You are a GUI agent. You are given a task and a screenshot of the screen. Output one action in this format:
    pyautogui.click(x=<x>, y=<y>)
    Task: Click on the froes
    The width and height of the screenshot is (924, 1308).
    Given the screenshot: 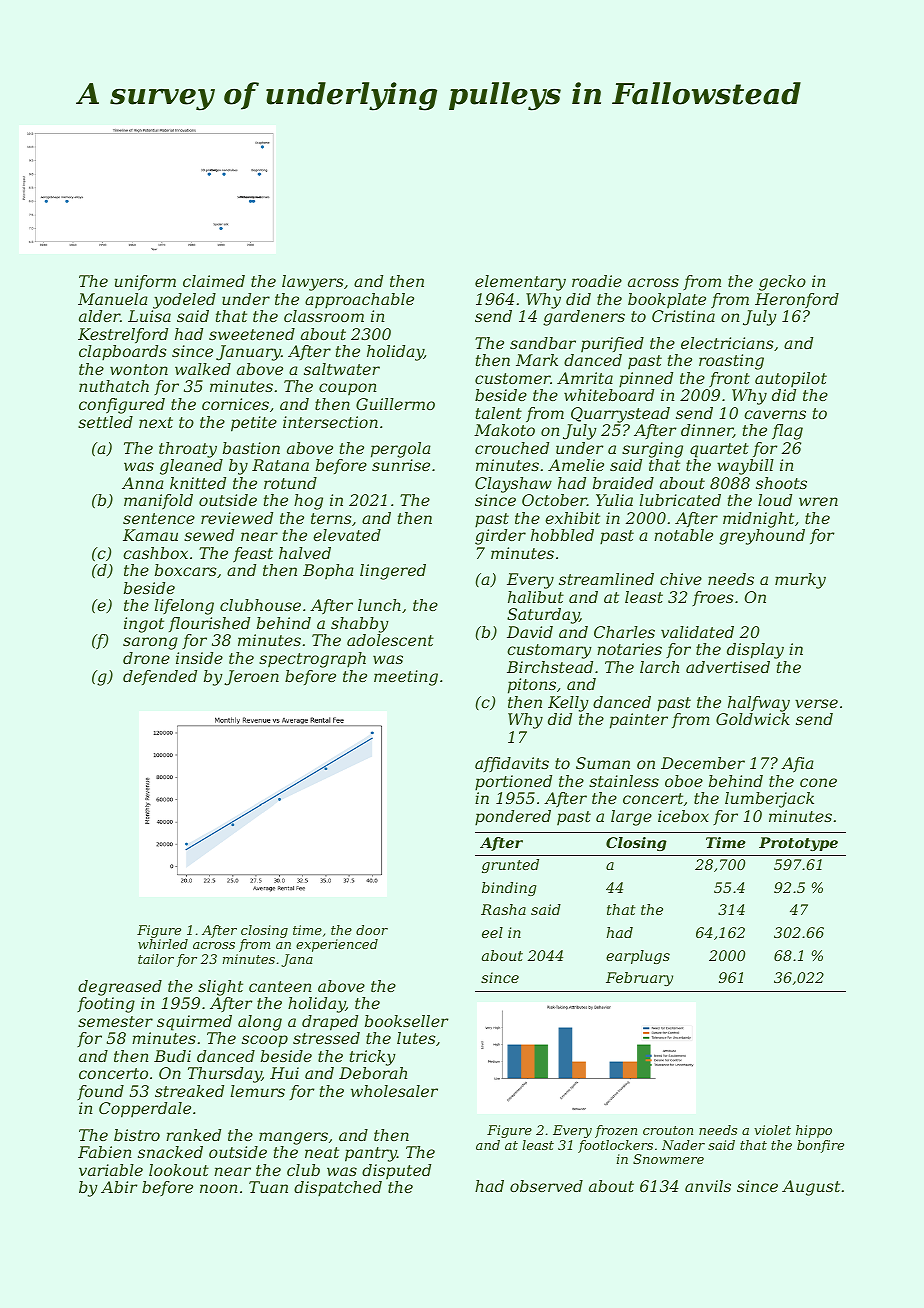 What is the action you would take?
    pyautogui.click(x=713, y=598)
